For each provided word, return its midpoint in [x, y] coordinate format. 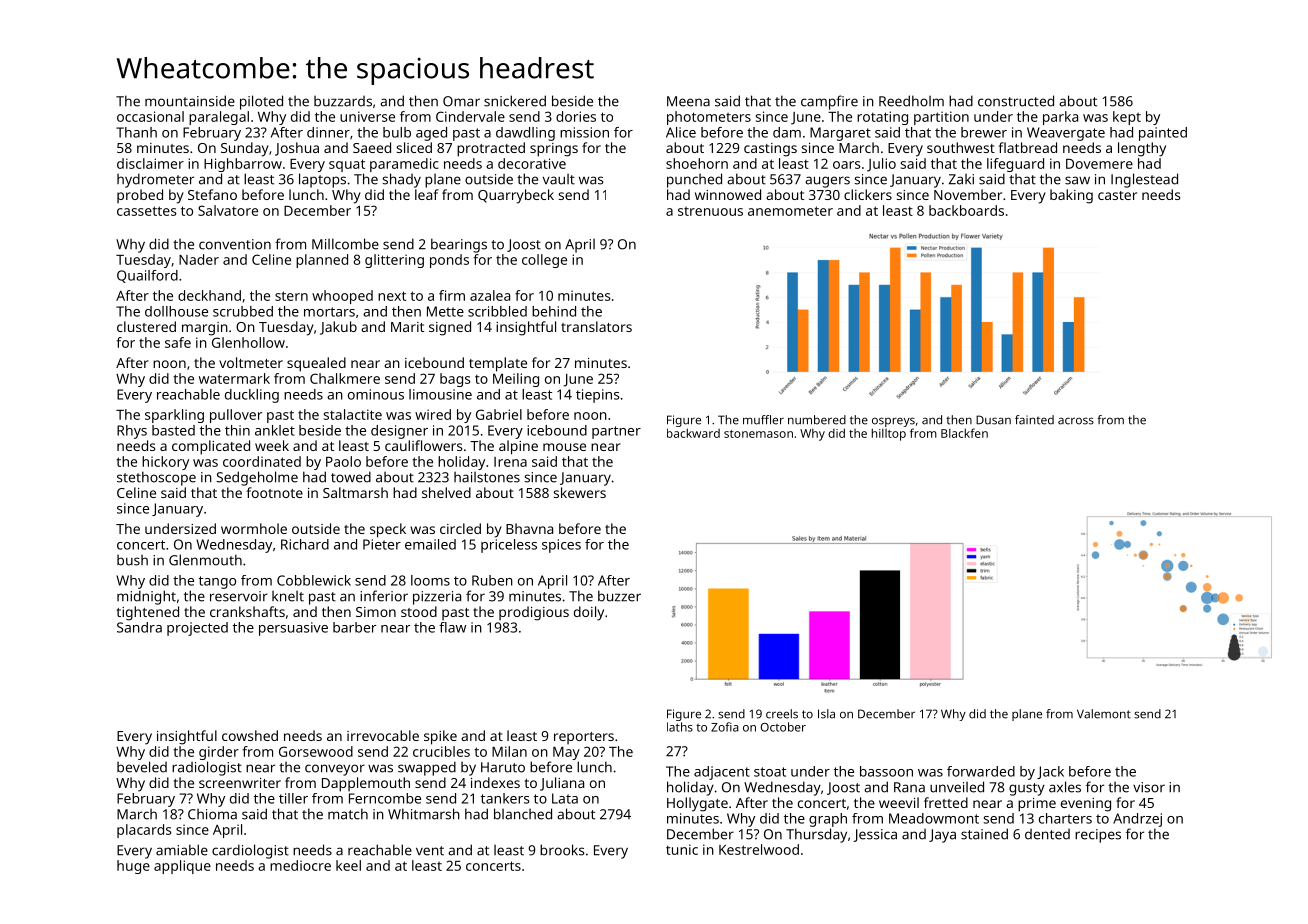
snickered [515, 101]
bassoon [886, 771]
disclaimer [150, 163]
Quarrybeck [516, 196]
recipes [1098, 836]
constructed [1016, 101]
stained [984, 834]
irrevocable [383, 735]
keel [348, 865]
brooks [562, 850]
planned [322, 261]
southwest [961, 147]
